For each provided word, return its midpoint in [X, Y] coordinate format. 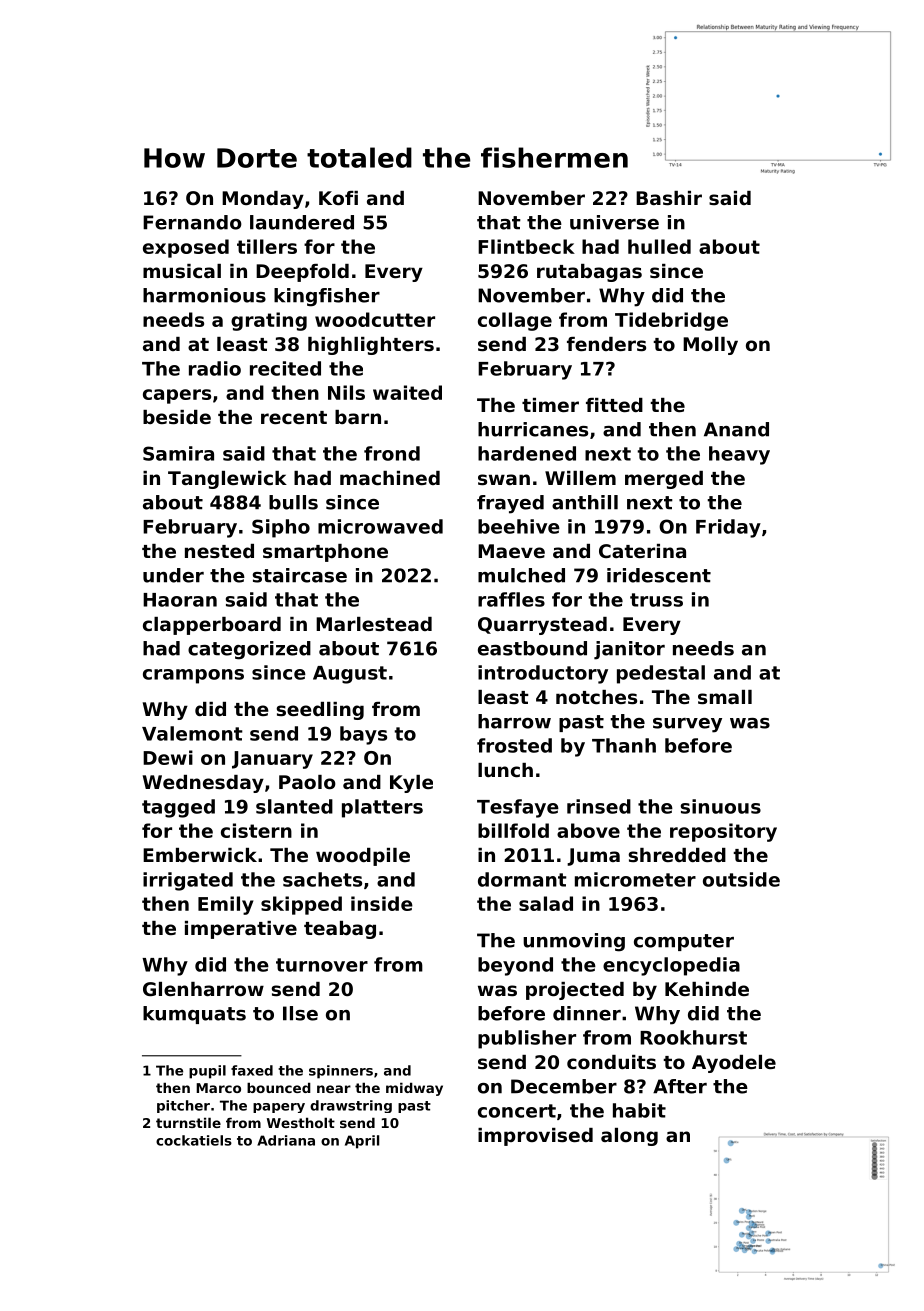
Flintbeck [526, 246]
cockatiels [194, 1140]
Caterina [642, 551]
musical [182, 271]
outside [741, 879]
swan [504, 480]
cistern [256, 830]
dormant [522, 879]
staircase [300, 575]
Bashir [669, 198]
